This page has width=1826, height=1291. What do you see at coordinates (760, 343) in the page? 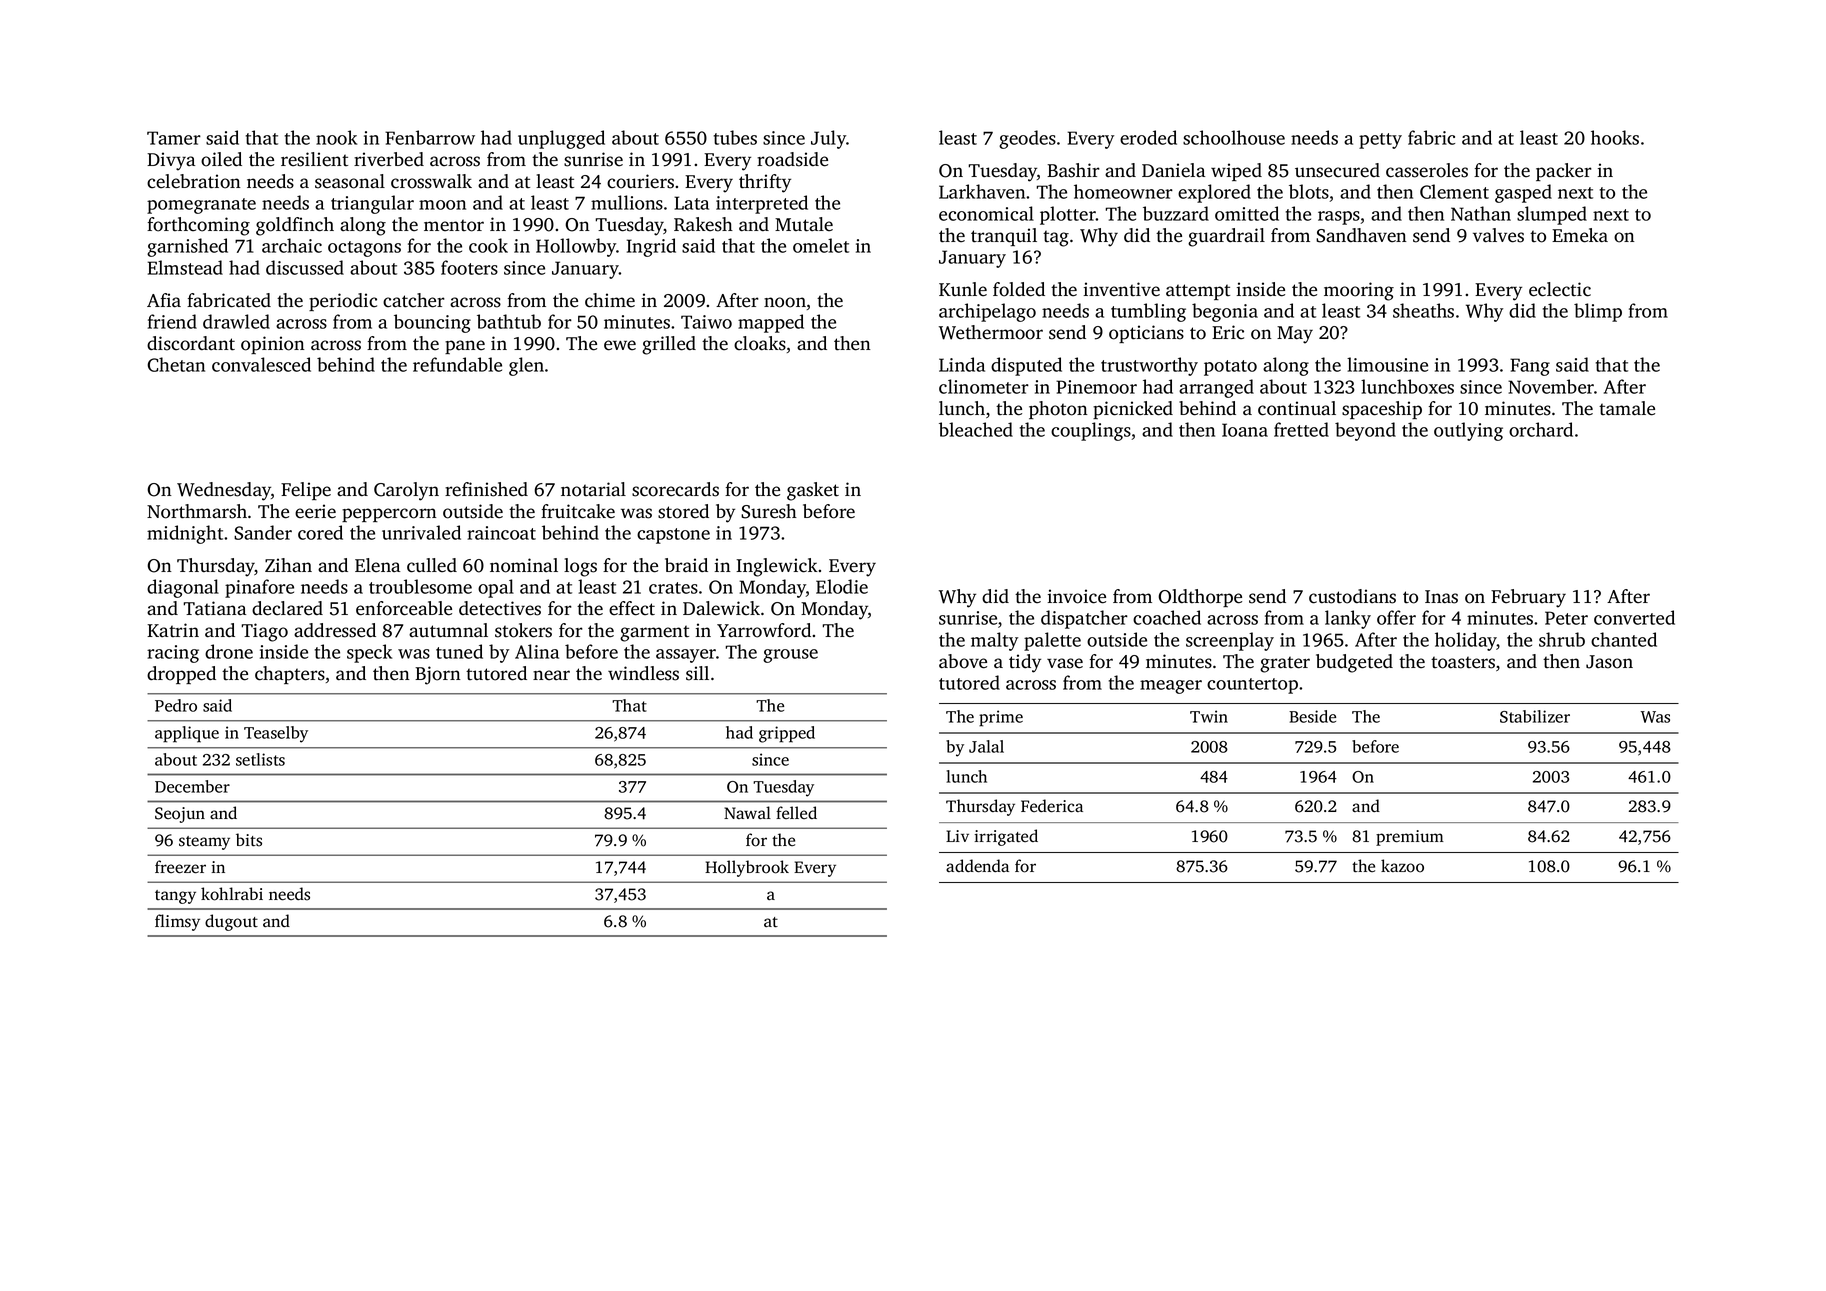
I see `cloaks` at bounding box center [760, 343].
